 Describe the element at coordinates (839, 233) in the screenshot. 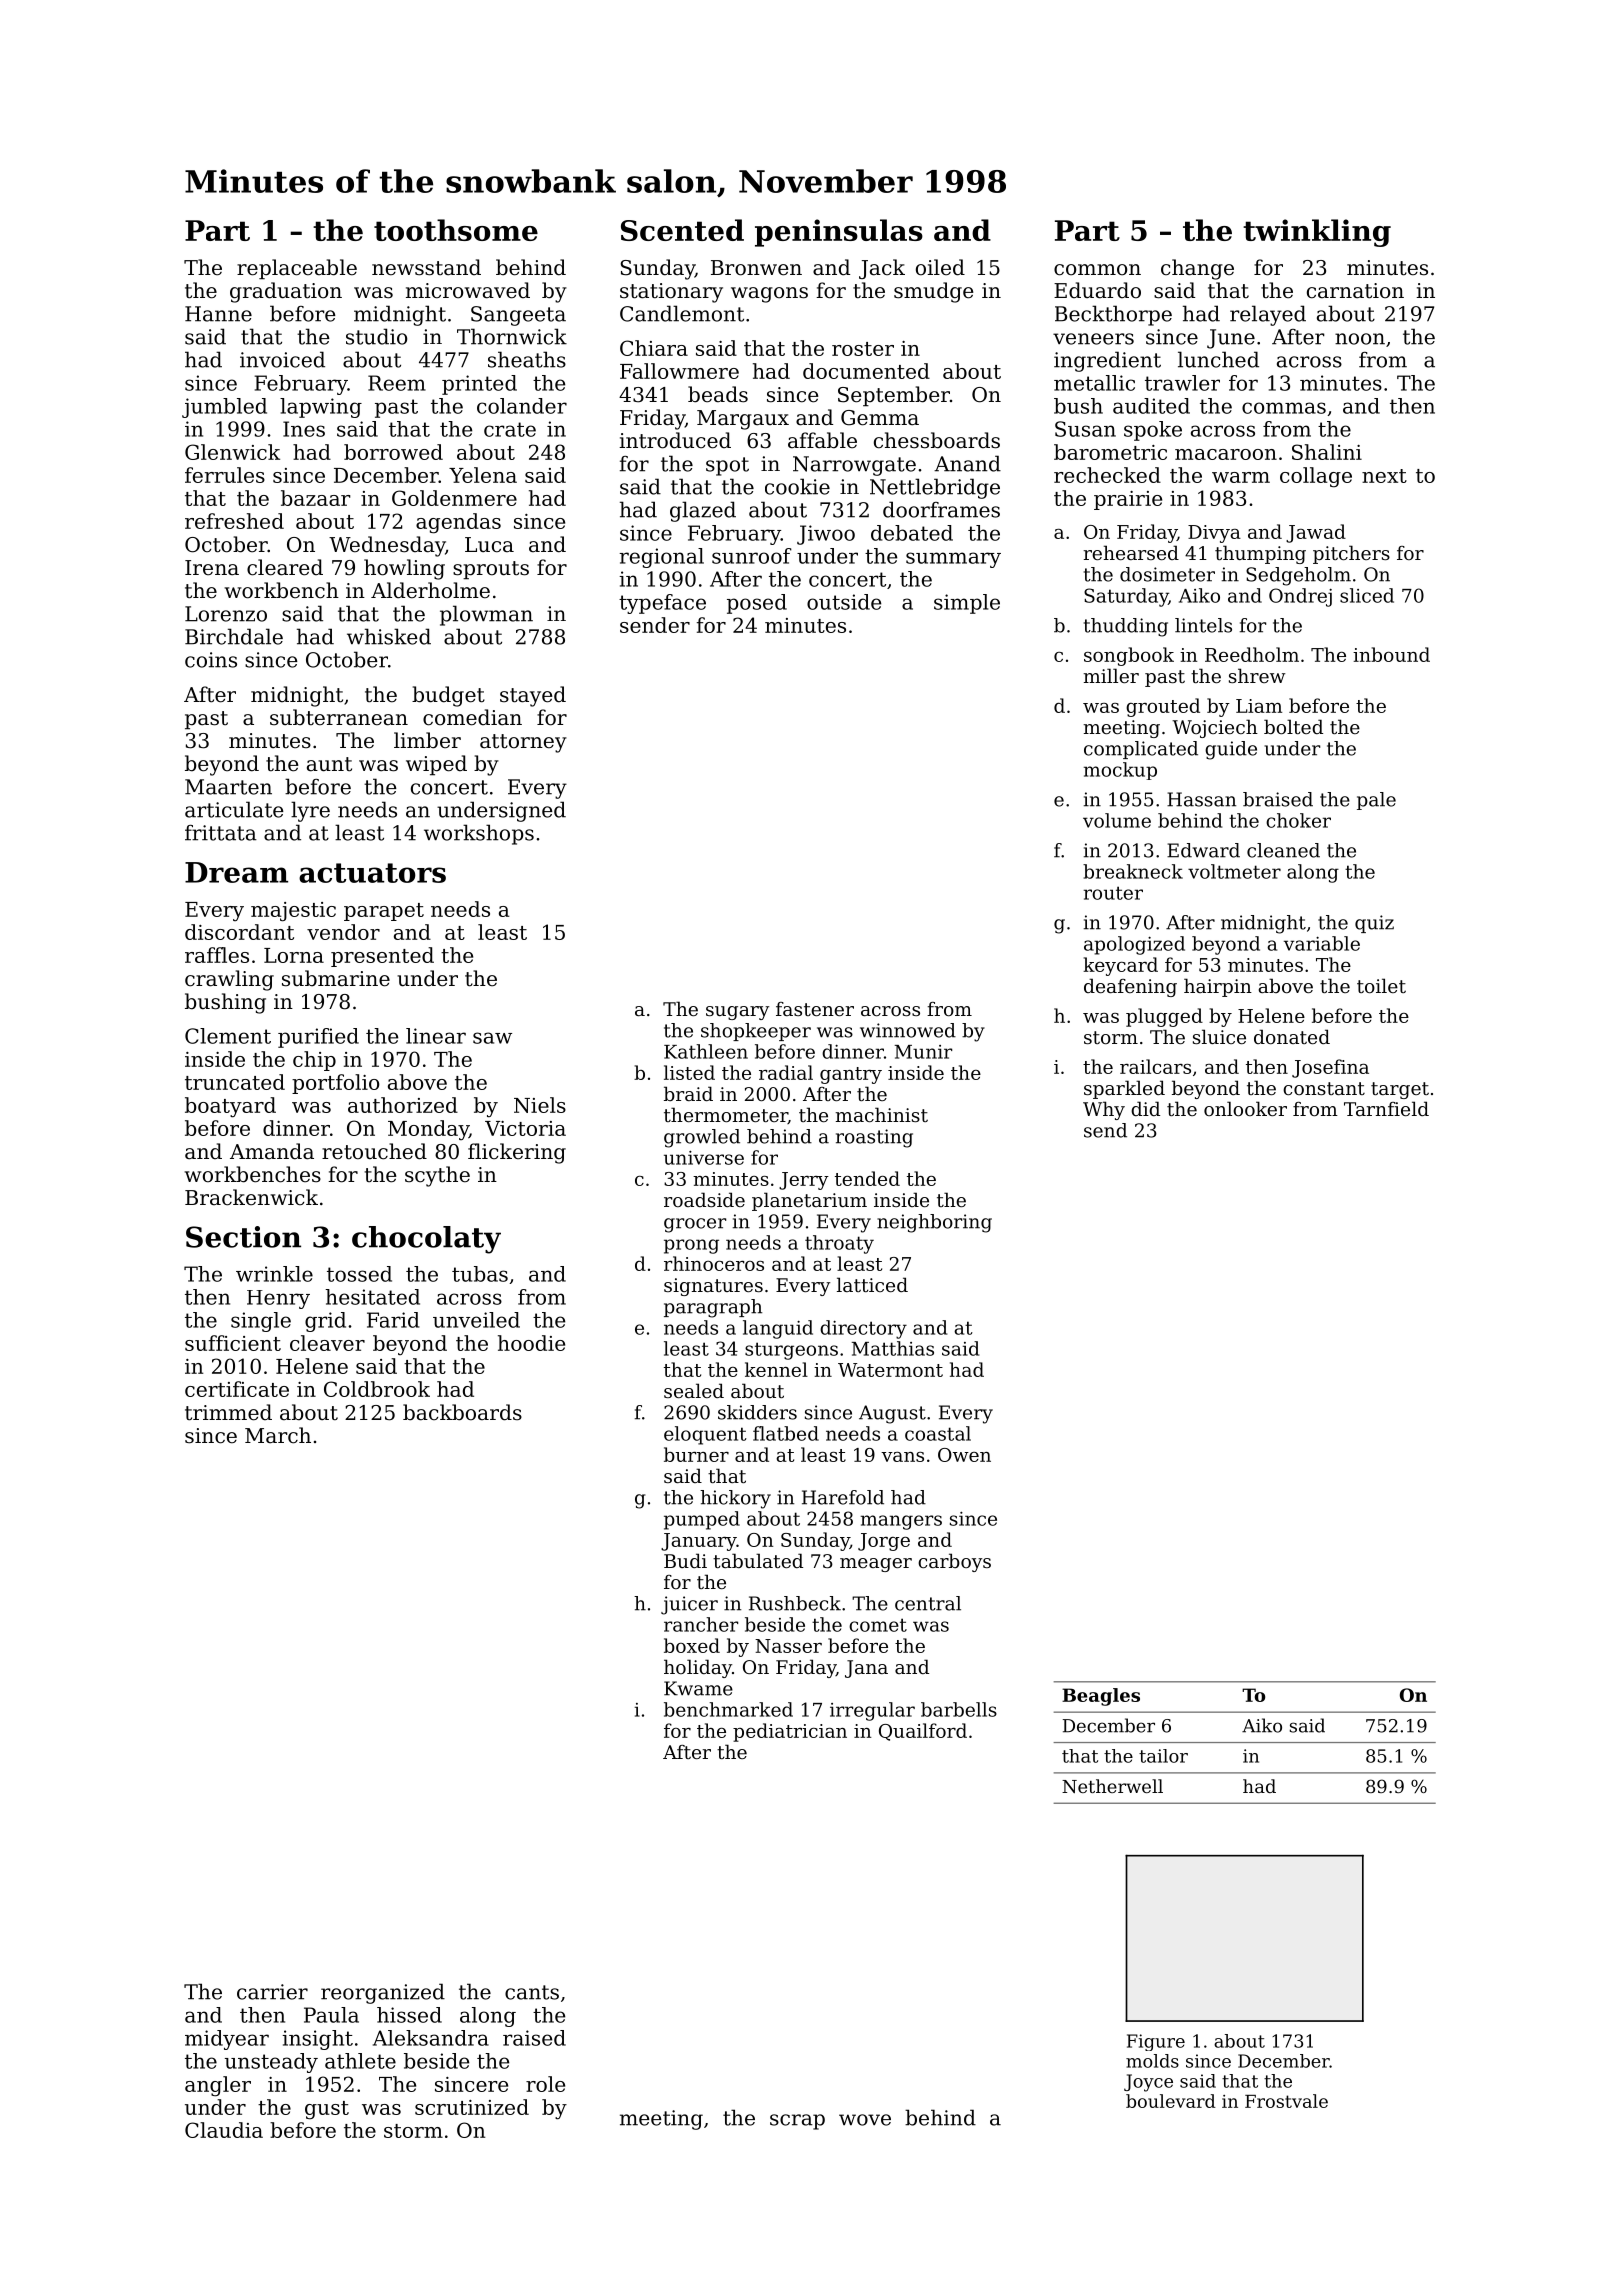

I see `peninsulas` at that location.
